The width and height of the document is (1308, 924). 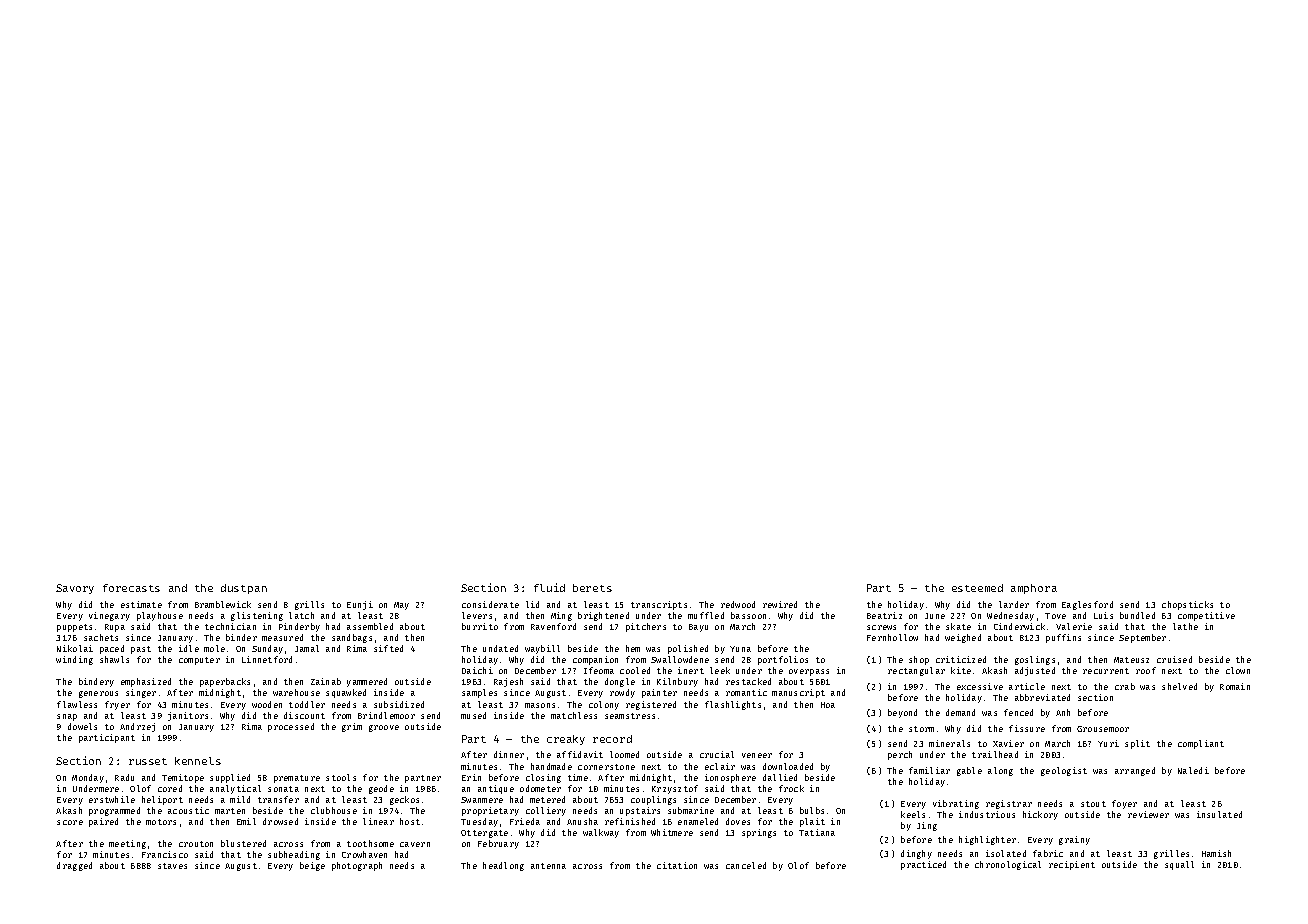 What do you see at coordinates (1193, 770) in the document?
I see `Naledi` at bounding box center [1193, 770].
